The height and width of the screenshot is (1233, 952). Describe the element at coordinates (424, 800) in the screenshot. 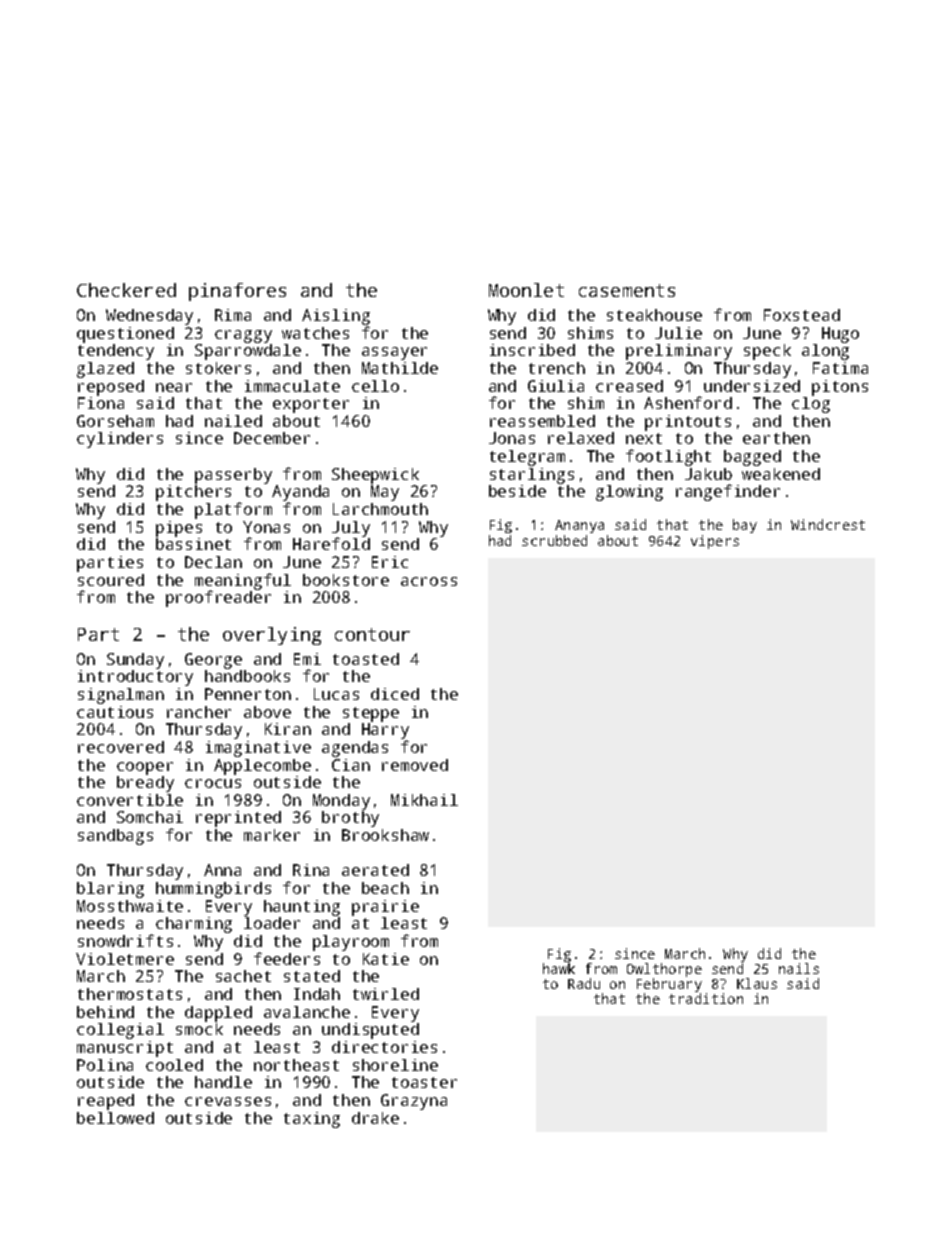

I see `Mikhail` at that location.
